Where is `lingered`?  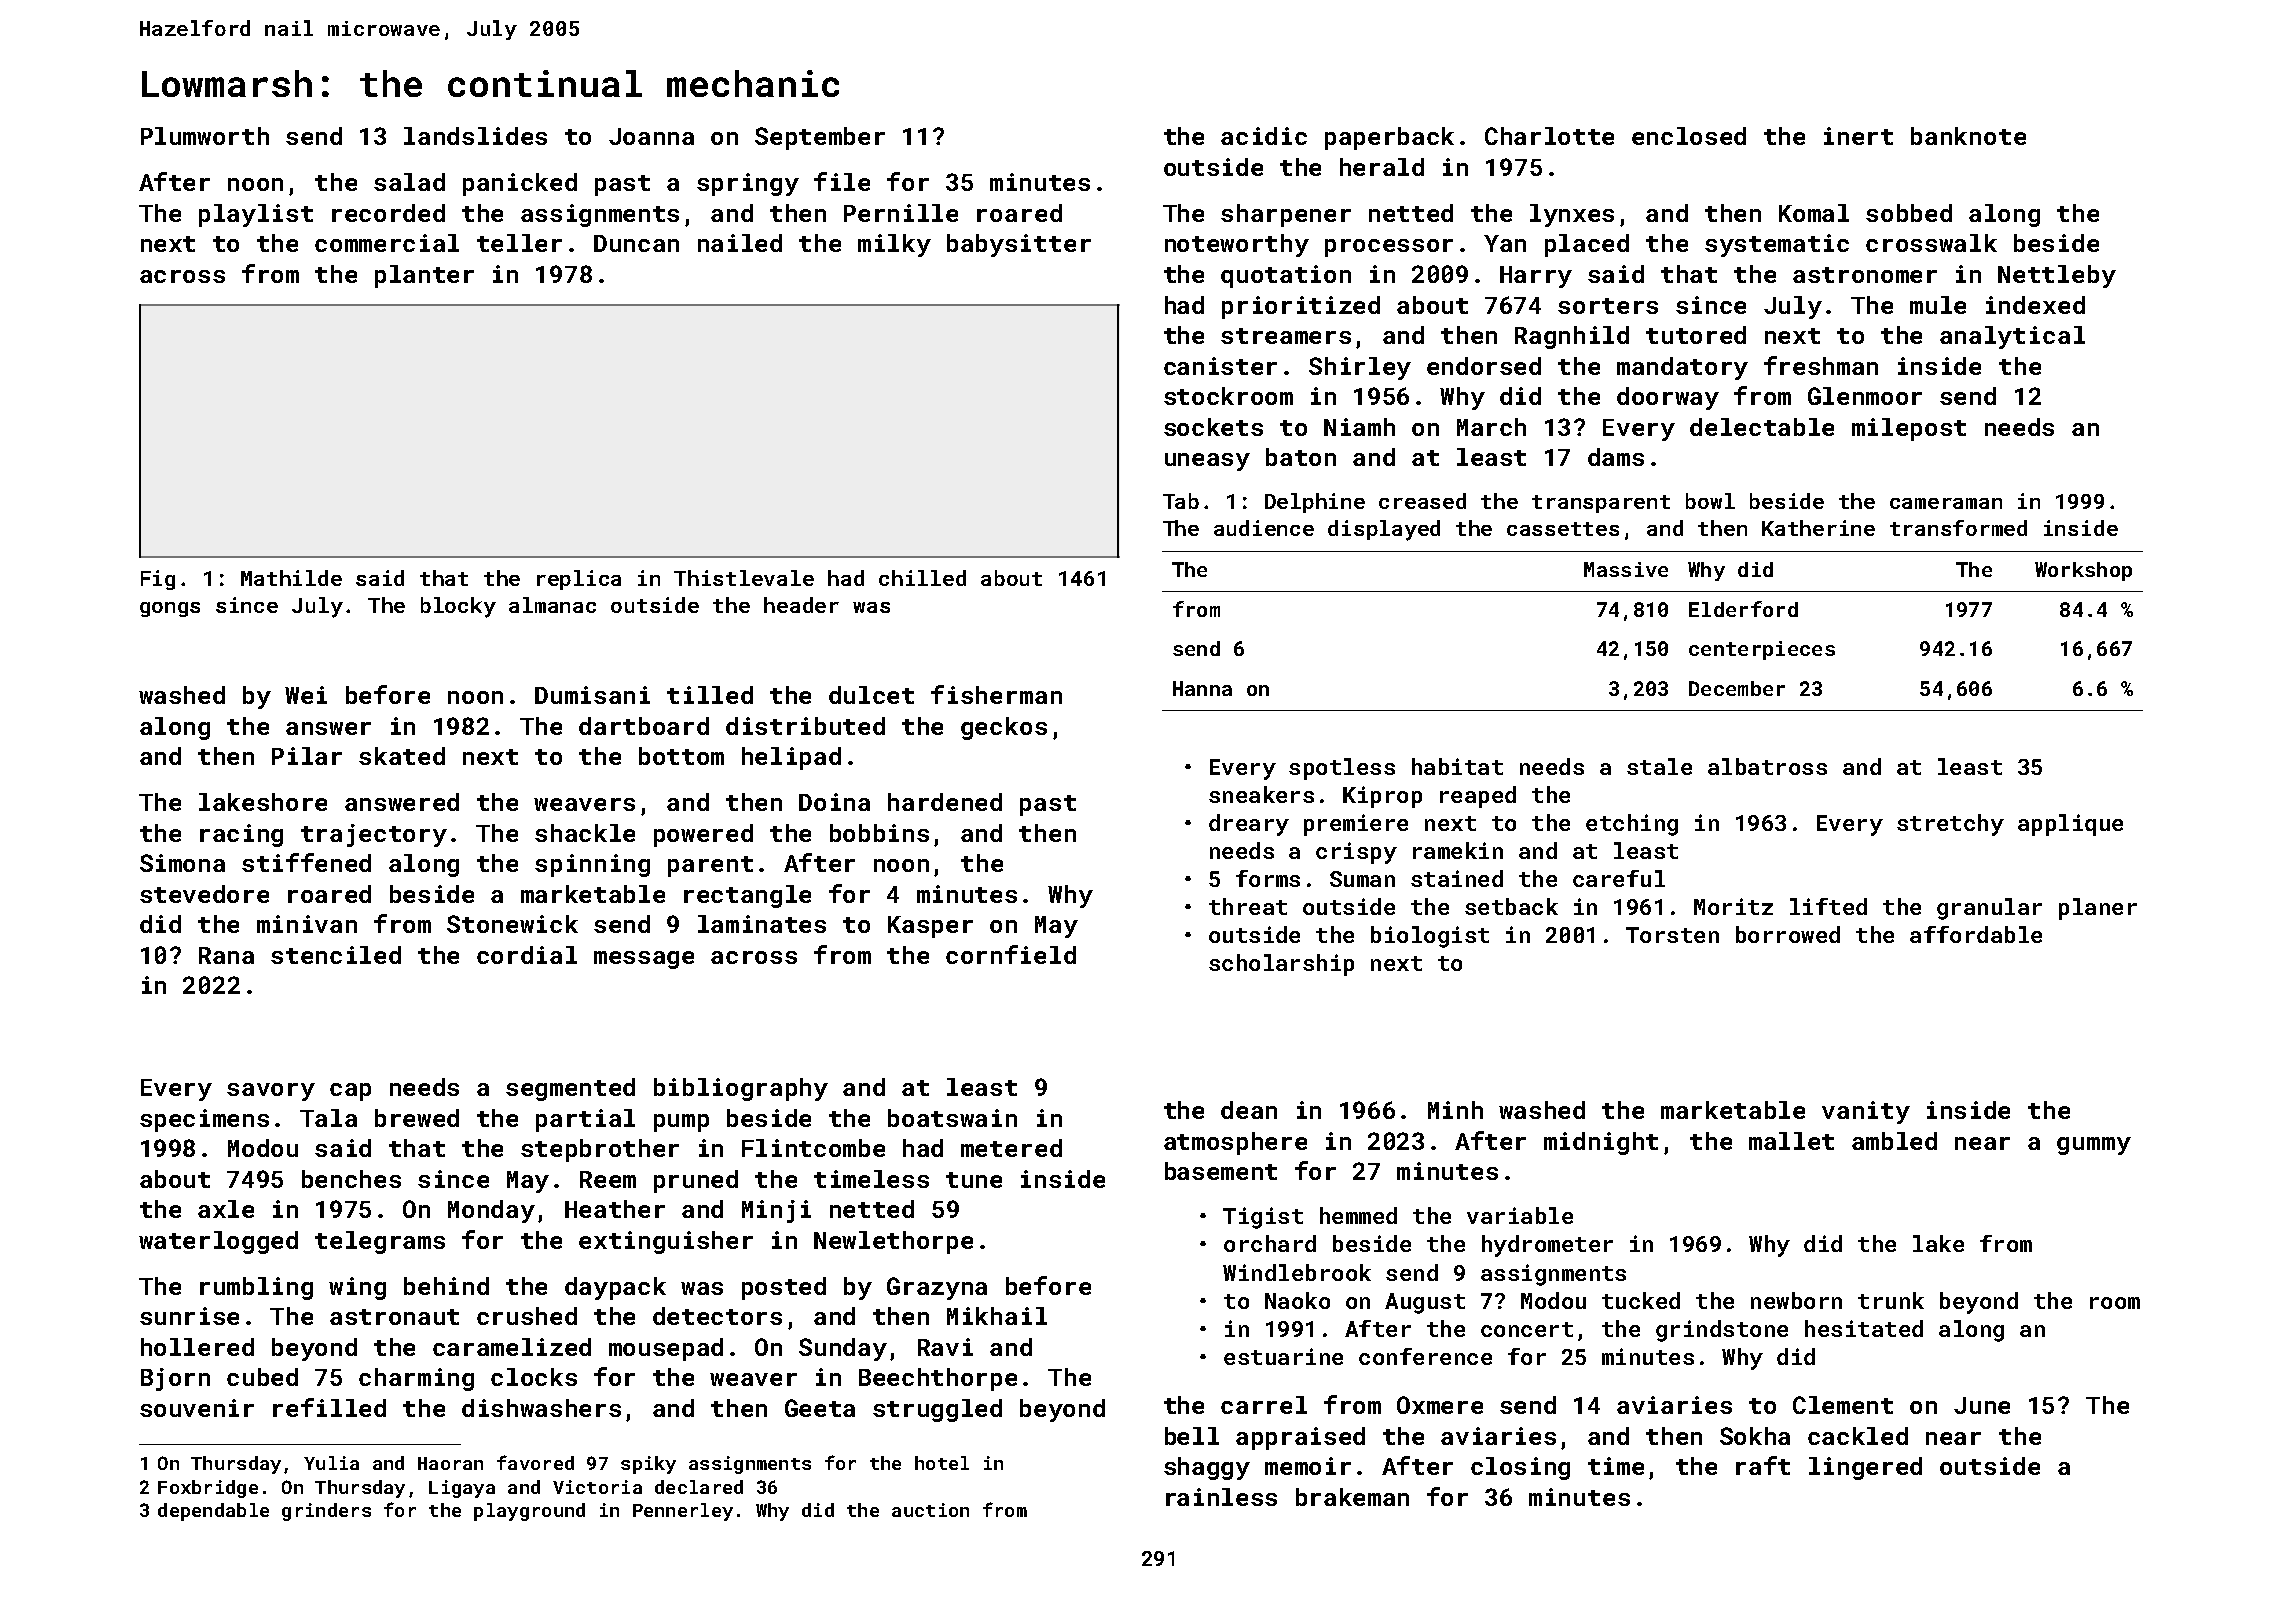 lingered is located at coordinates (1865, 1468).
